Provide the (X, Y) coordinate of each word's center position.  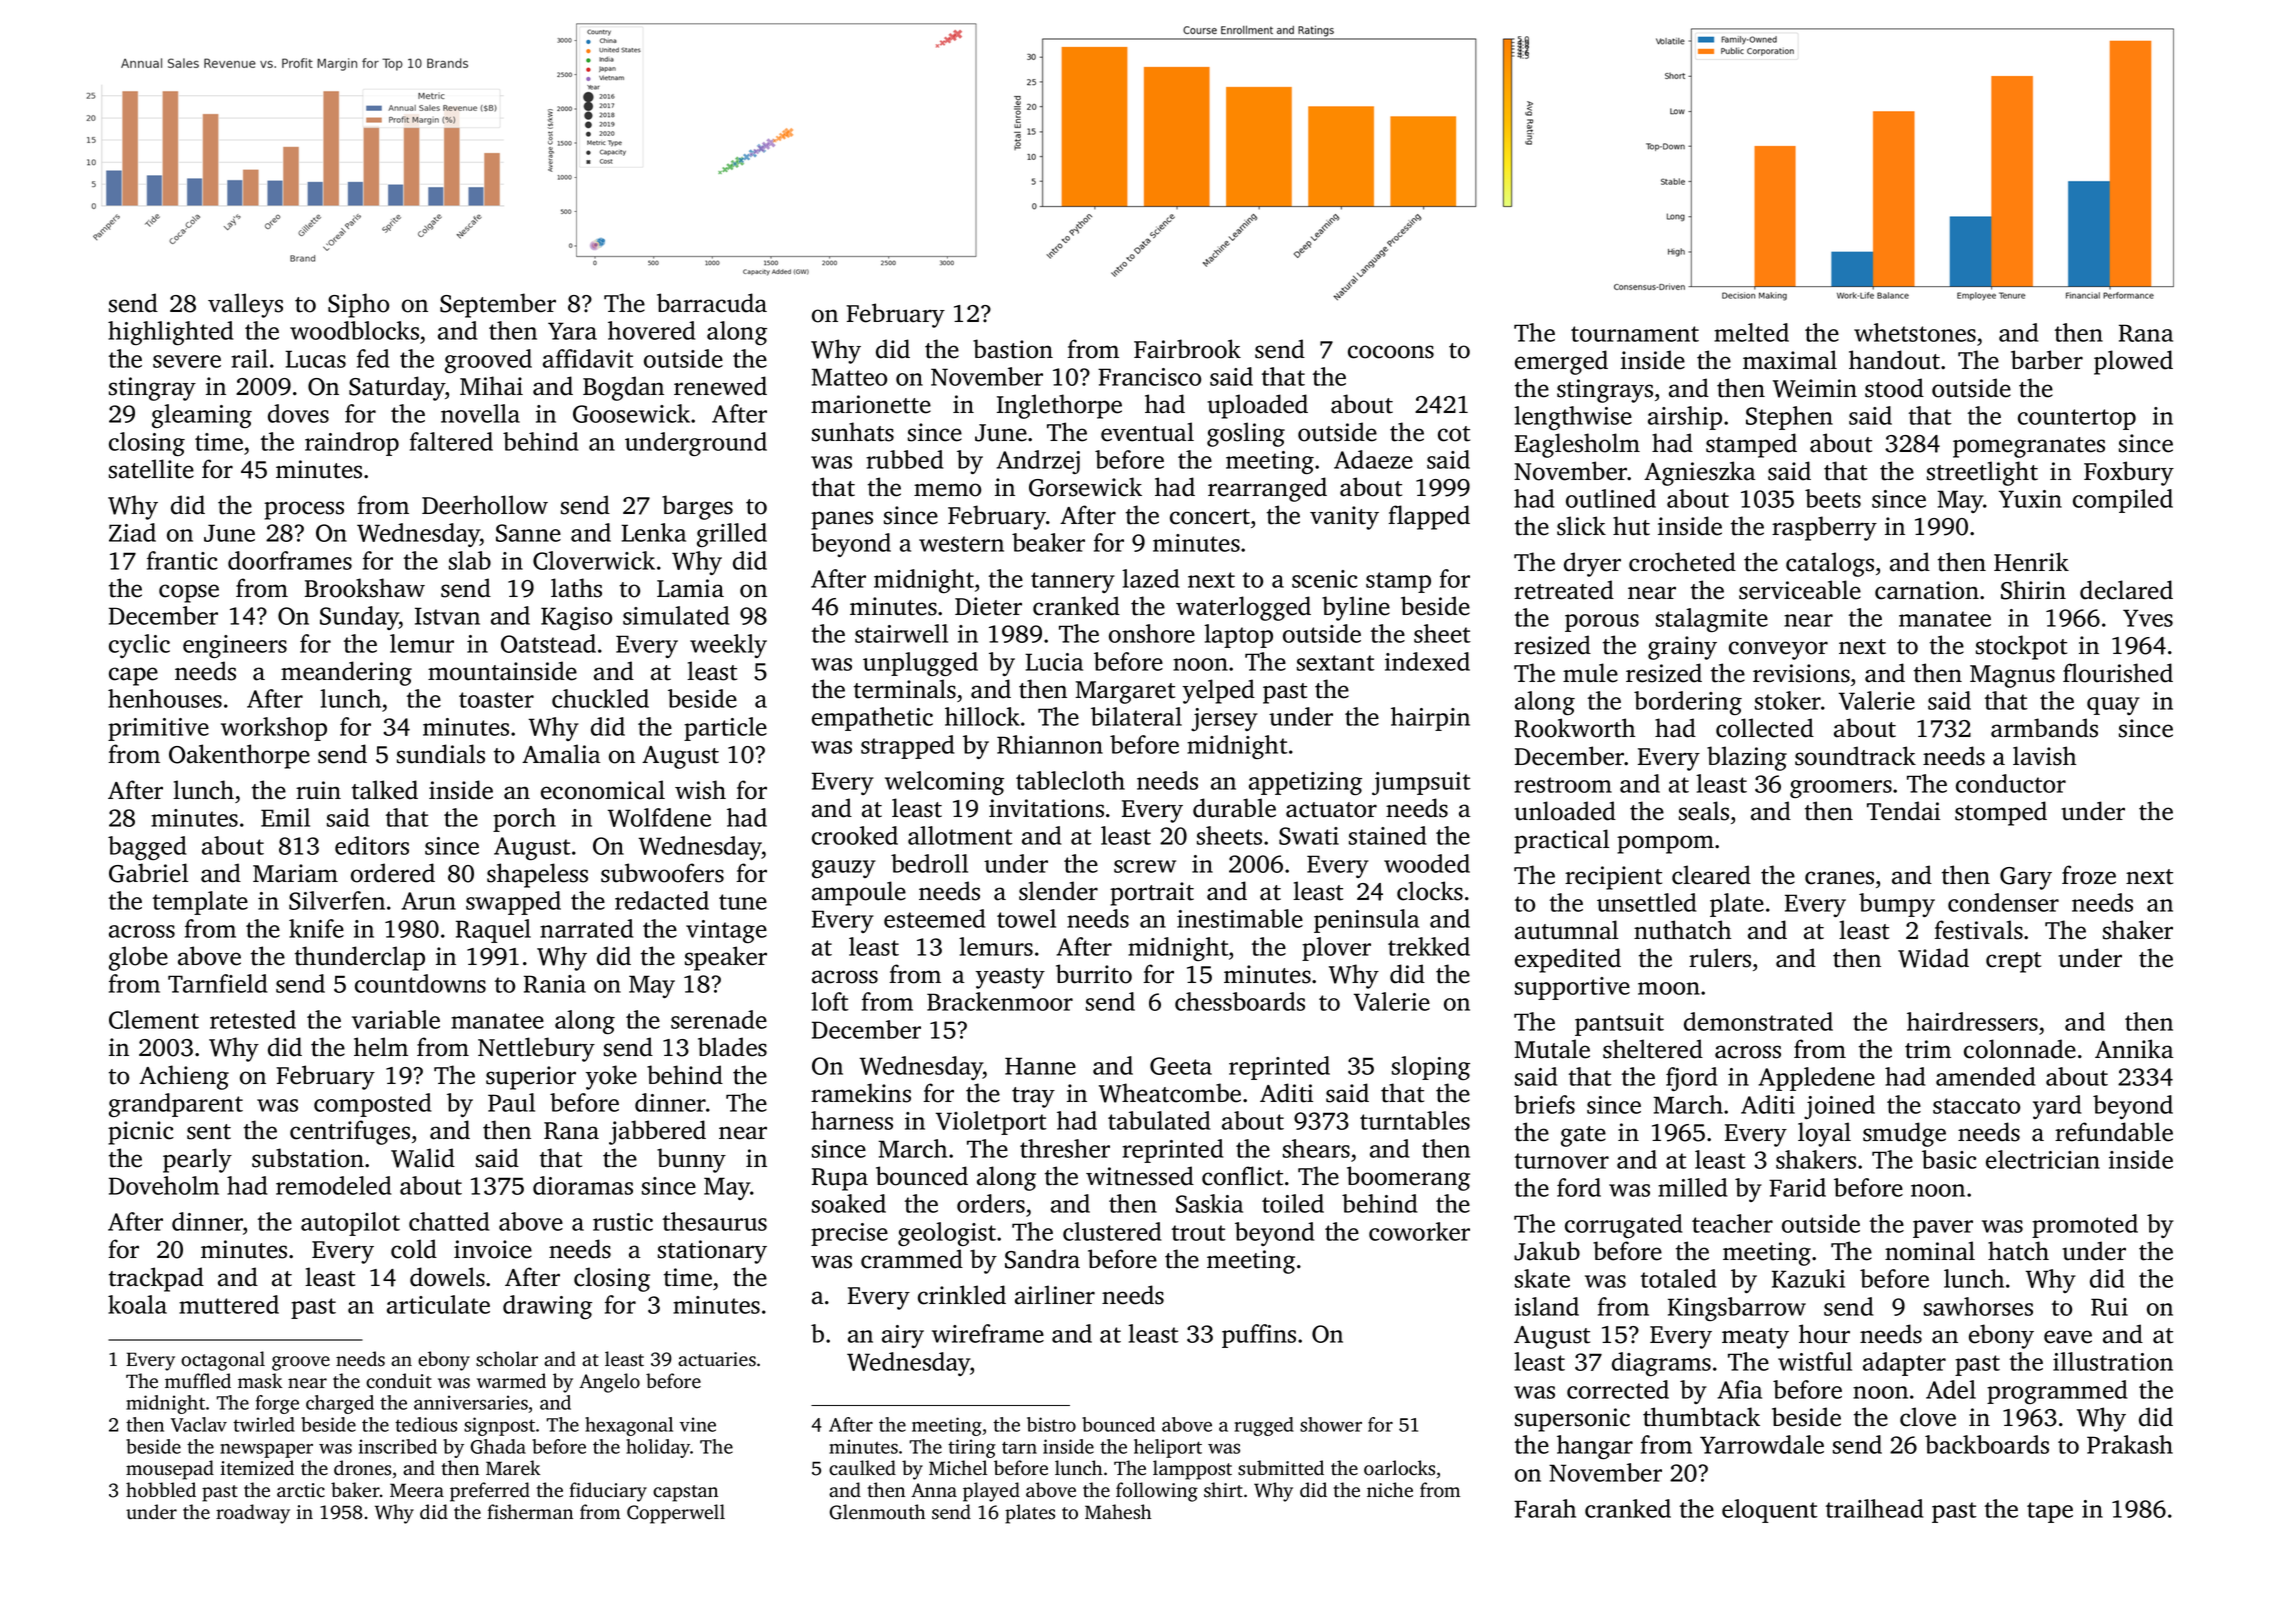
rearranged (1267, 489)
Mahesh (1118, 1512)
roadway (253, 1514)
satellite (151, 469)
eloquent (1770, 1511)
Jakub (1547, 1251)
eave (2068, 1337)
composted (372, 1105)
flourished (2118, 673)
